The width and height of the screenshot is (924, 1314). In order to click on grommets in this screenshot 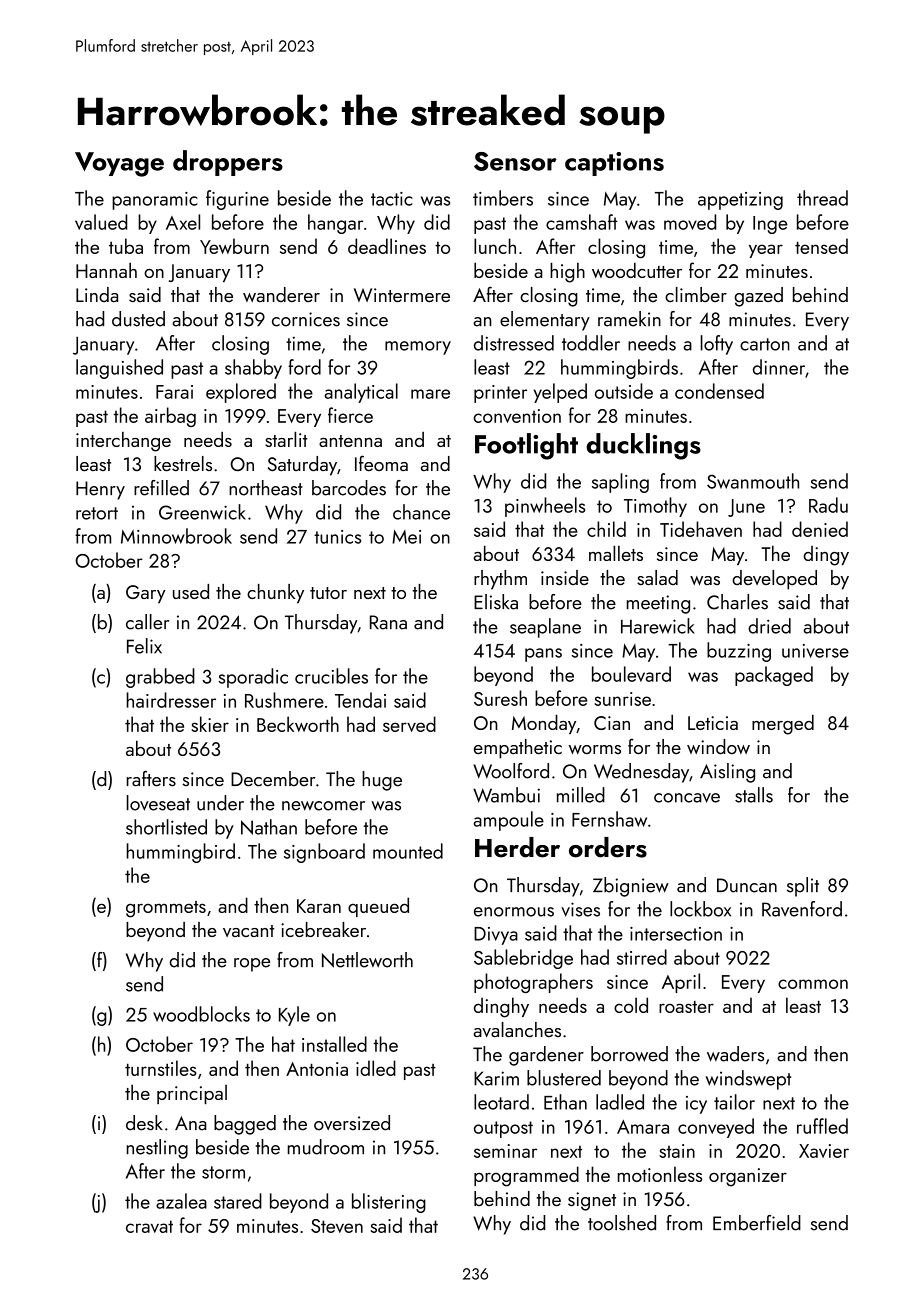, I will do `click(166, 909)`.
